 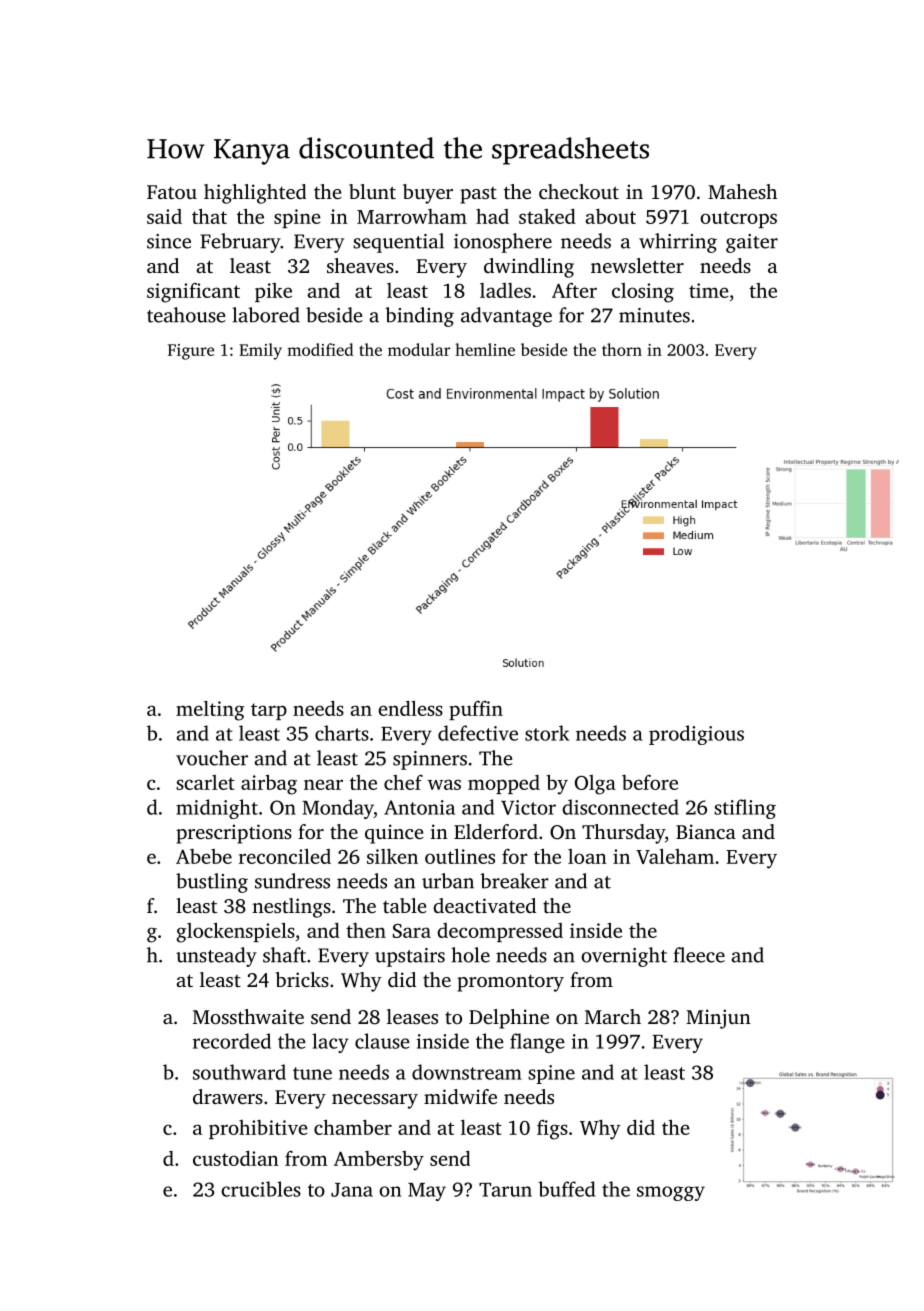 What do you see at coordinates (428, 194) in the image?
I see `buyer` at bounding box center [428, 194].
